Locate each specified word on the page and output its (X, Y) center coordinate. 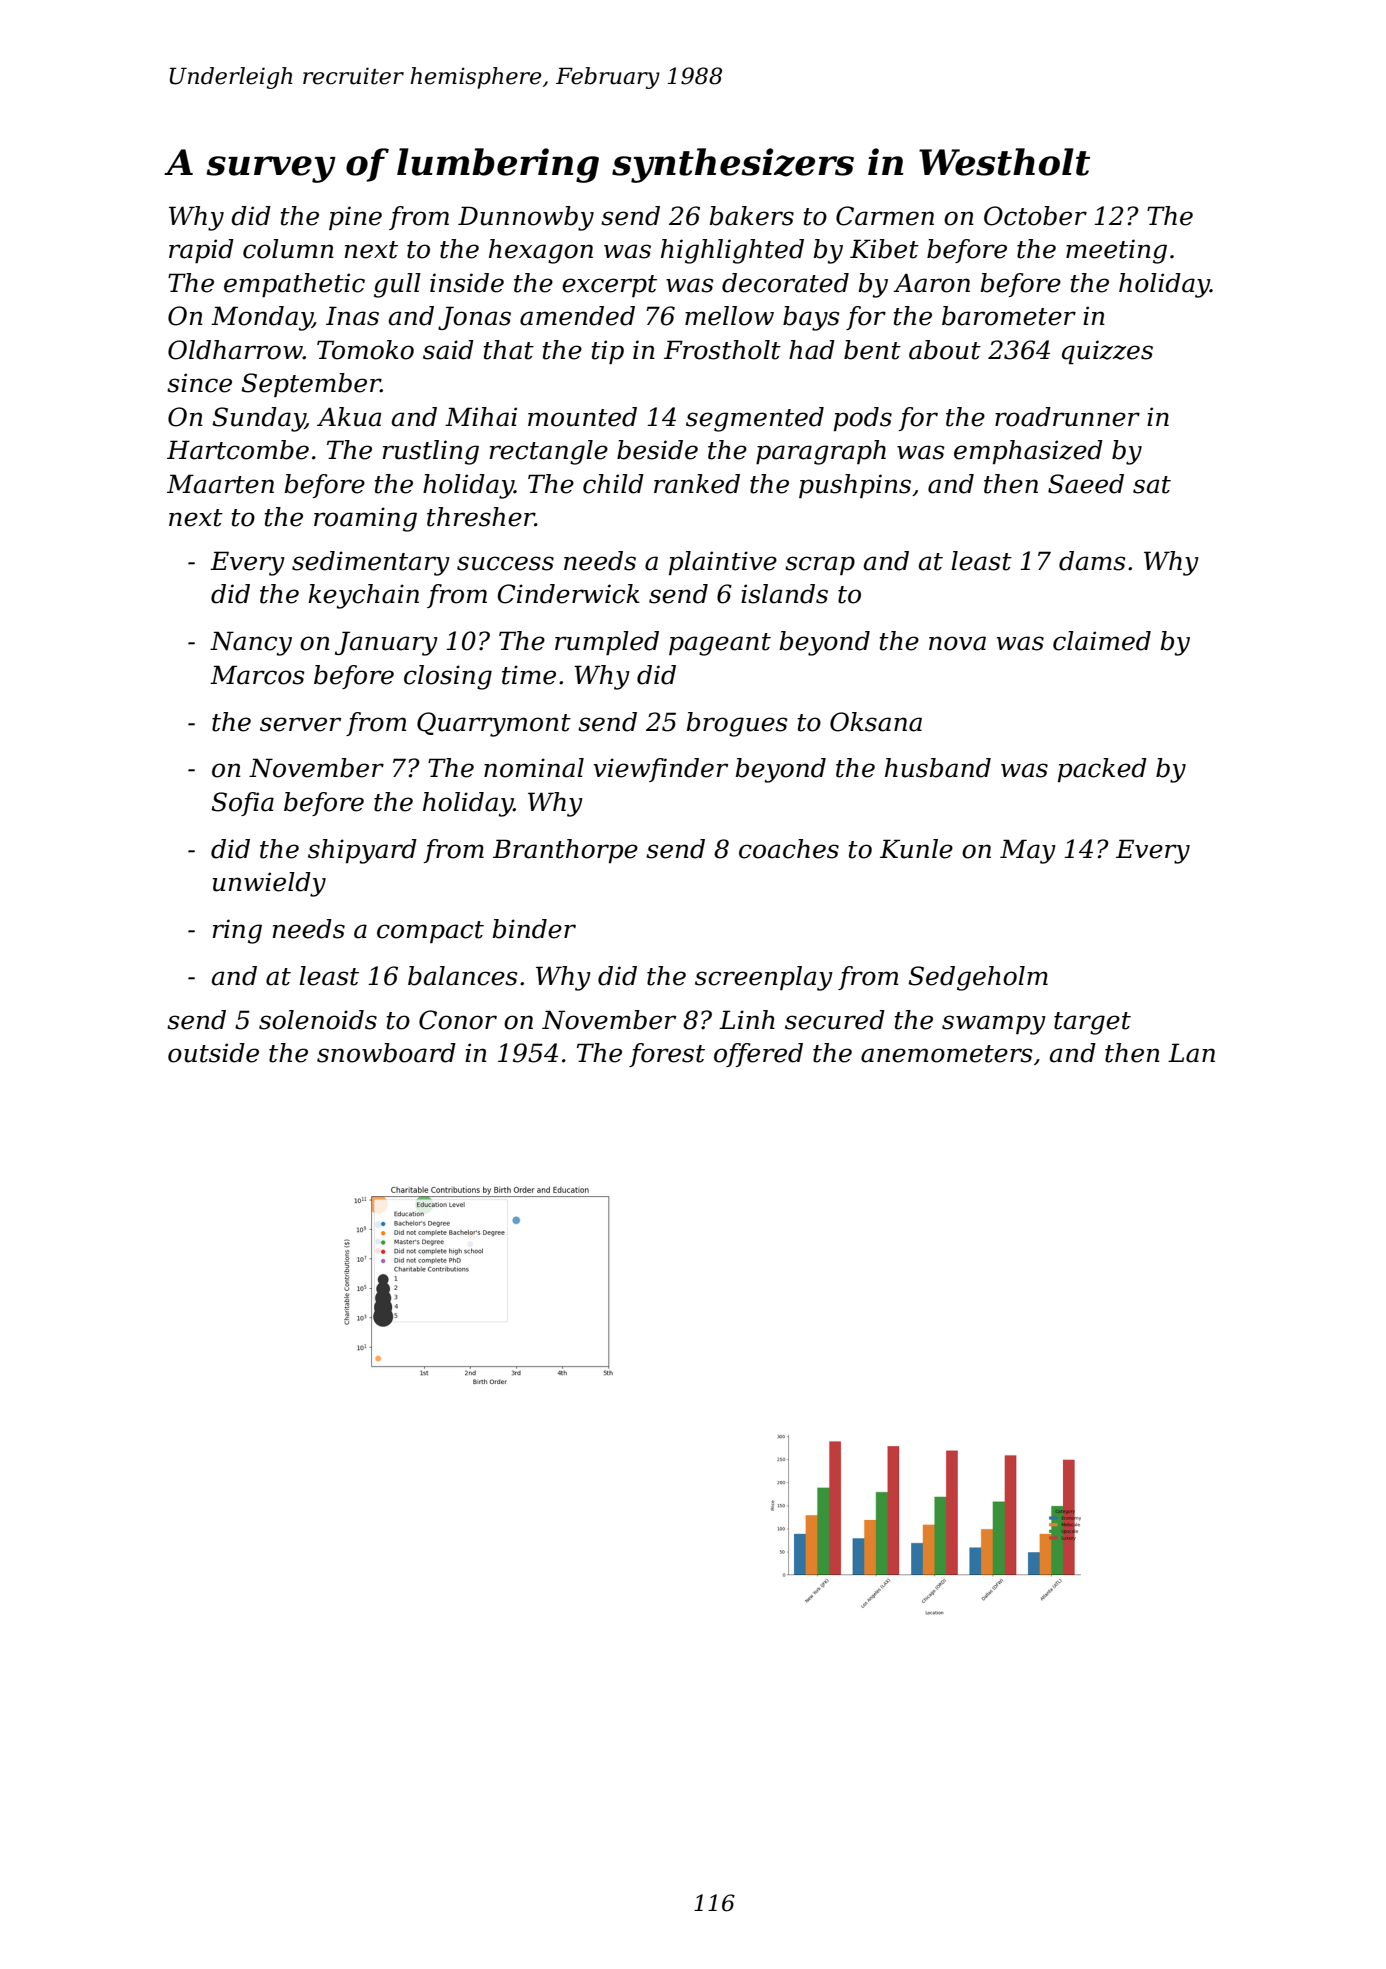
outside (213, 1053)
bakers (751, 216)
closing (448, 677)
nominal (534, 768)
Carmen (885, 216)
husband (938, 768)
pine (355, 218)
